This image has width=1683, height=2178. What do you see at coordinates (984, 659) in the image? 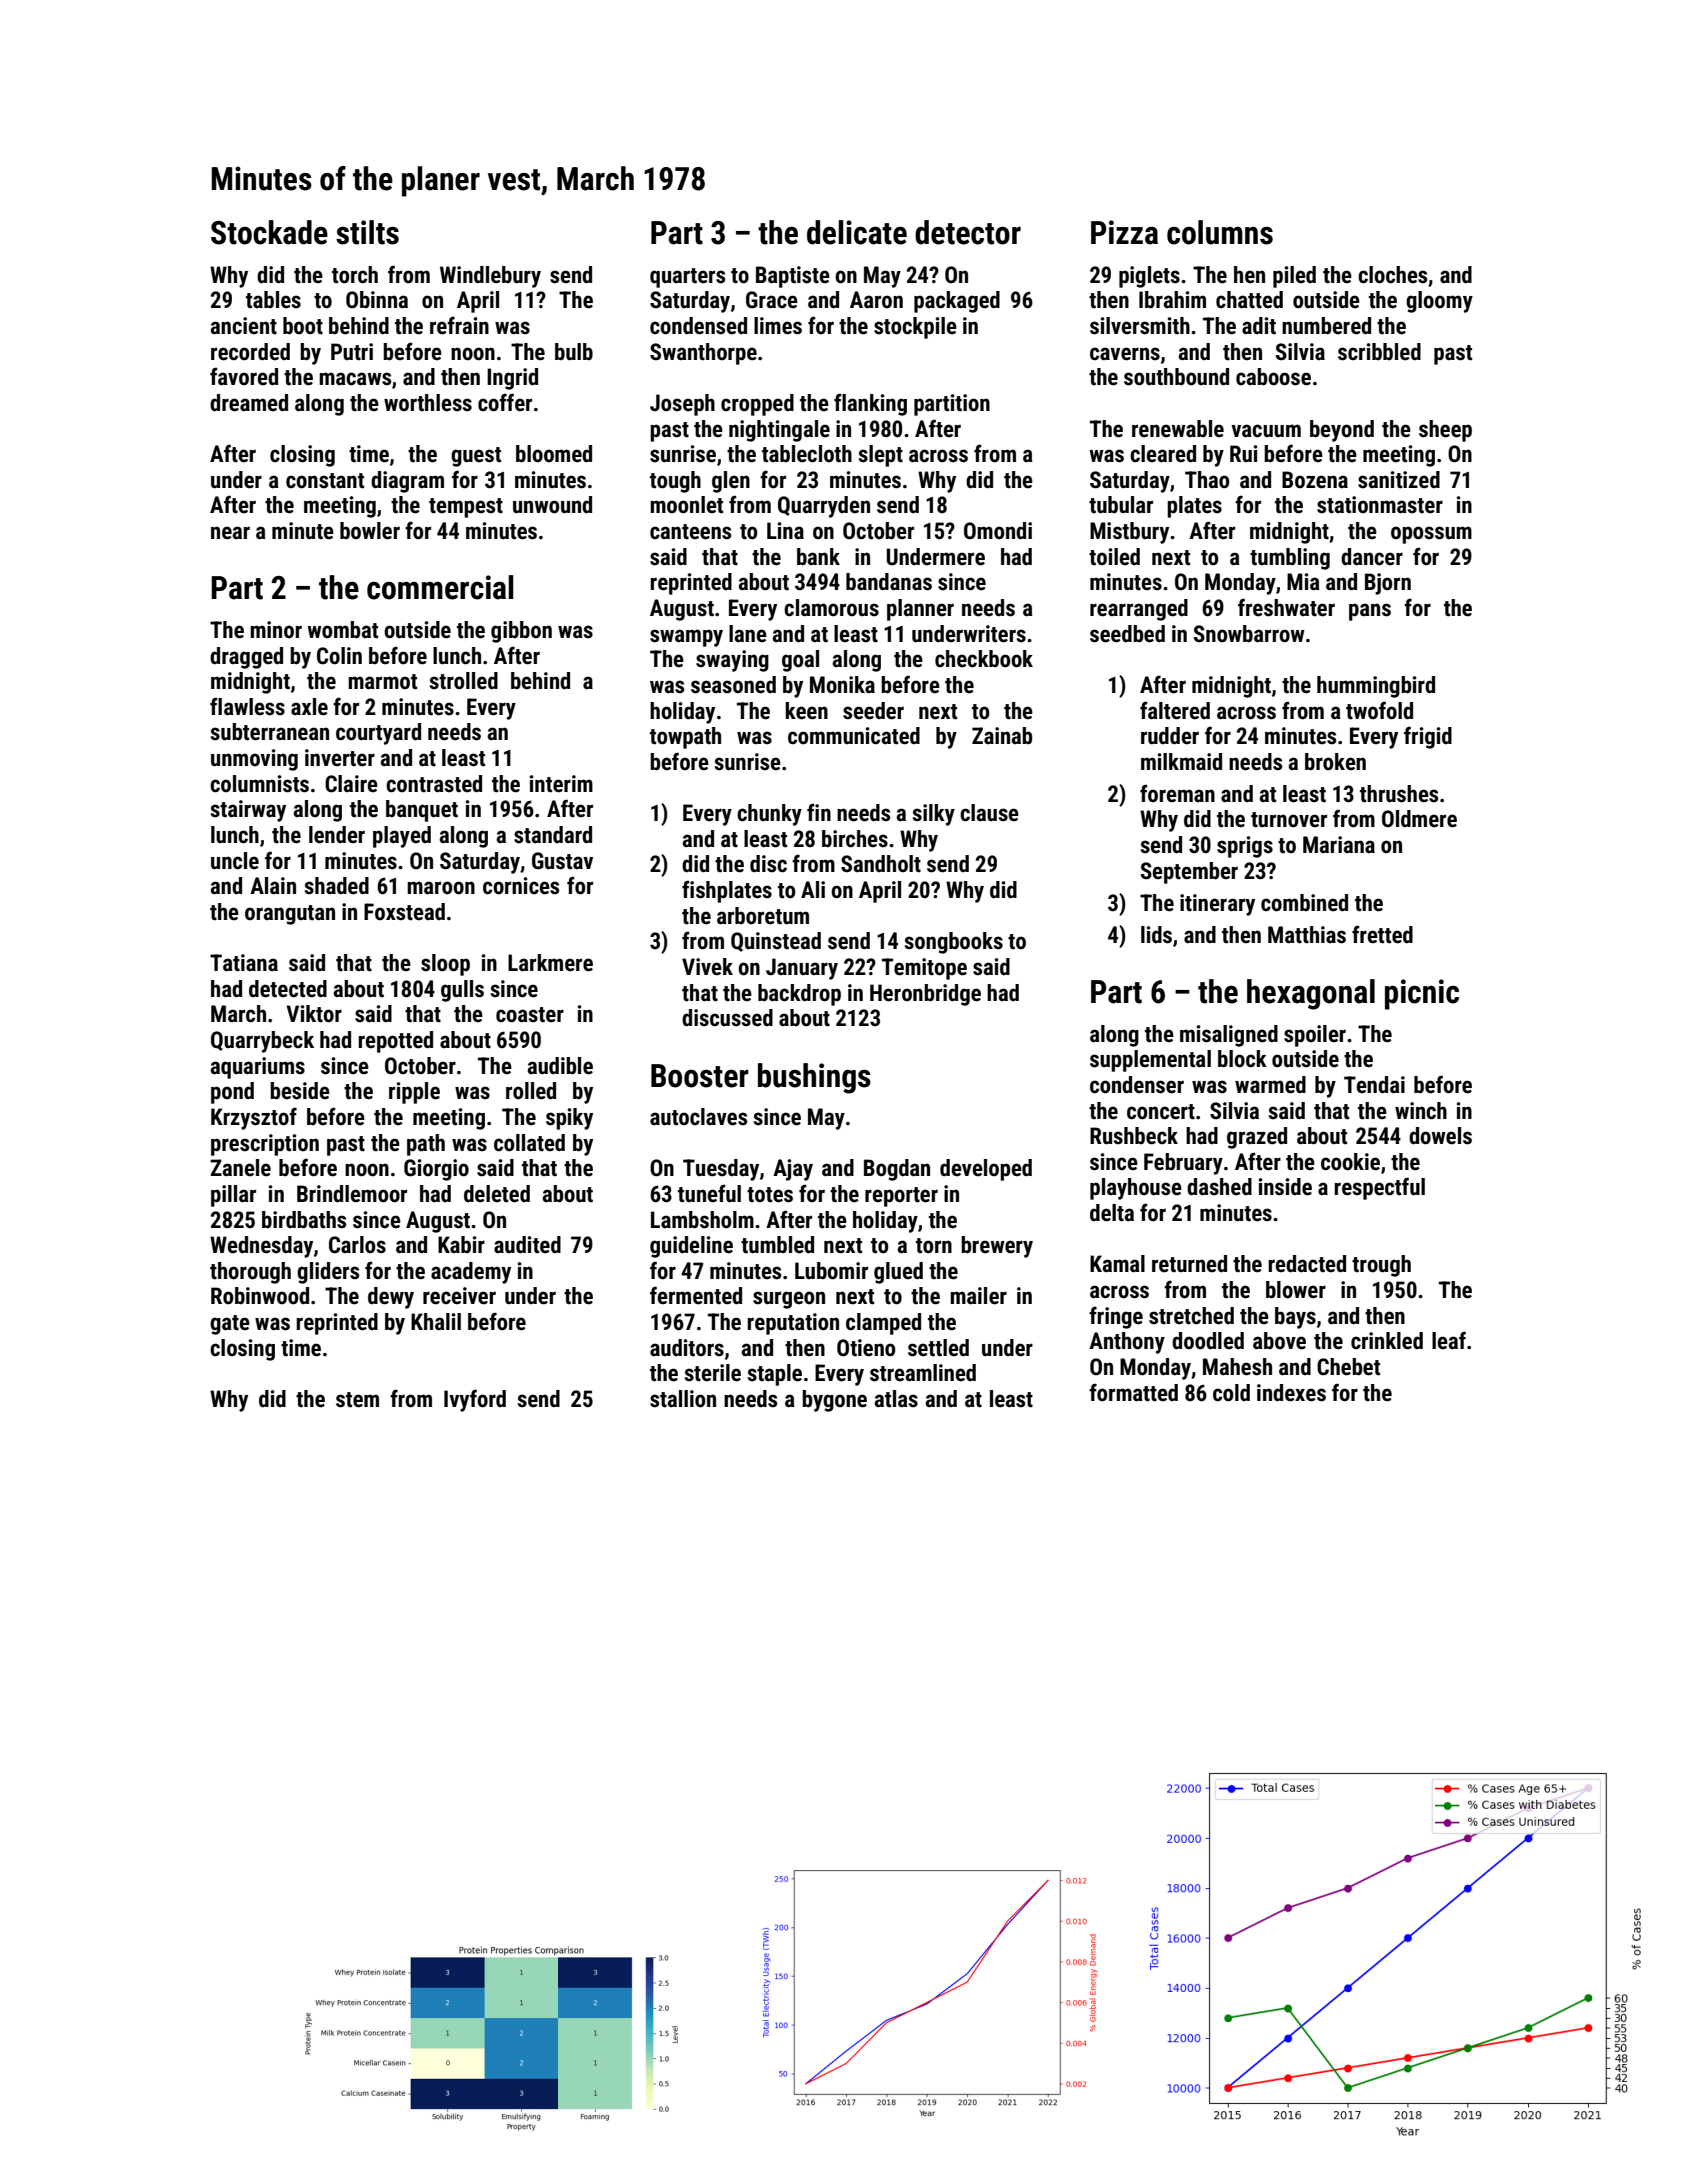
I see `checkbook` at bounding box center [984, 659].
